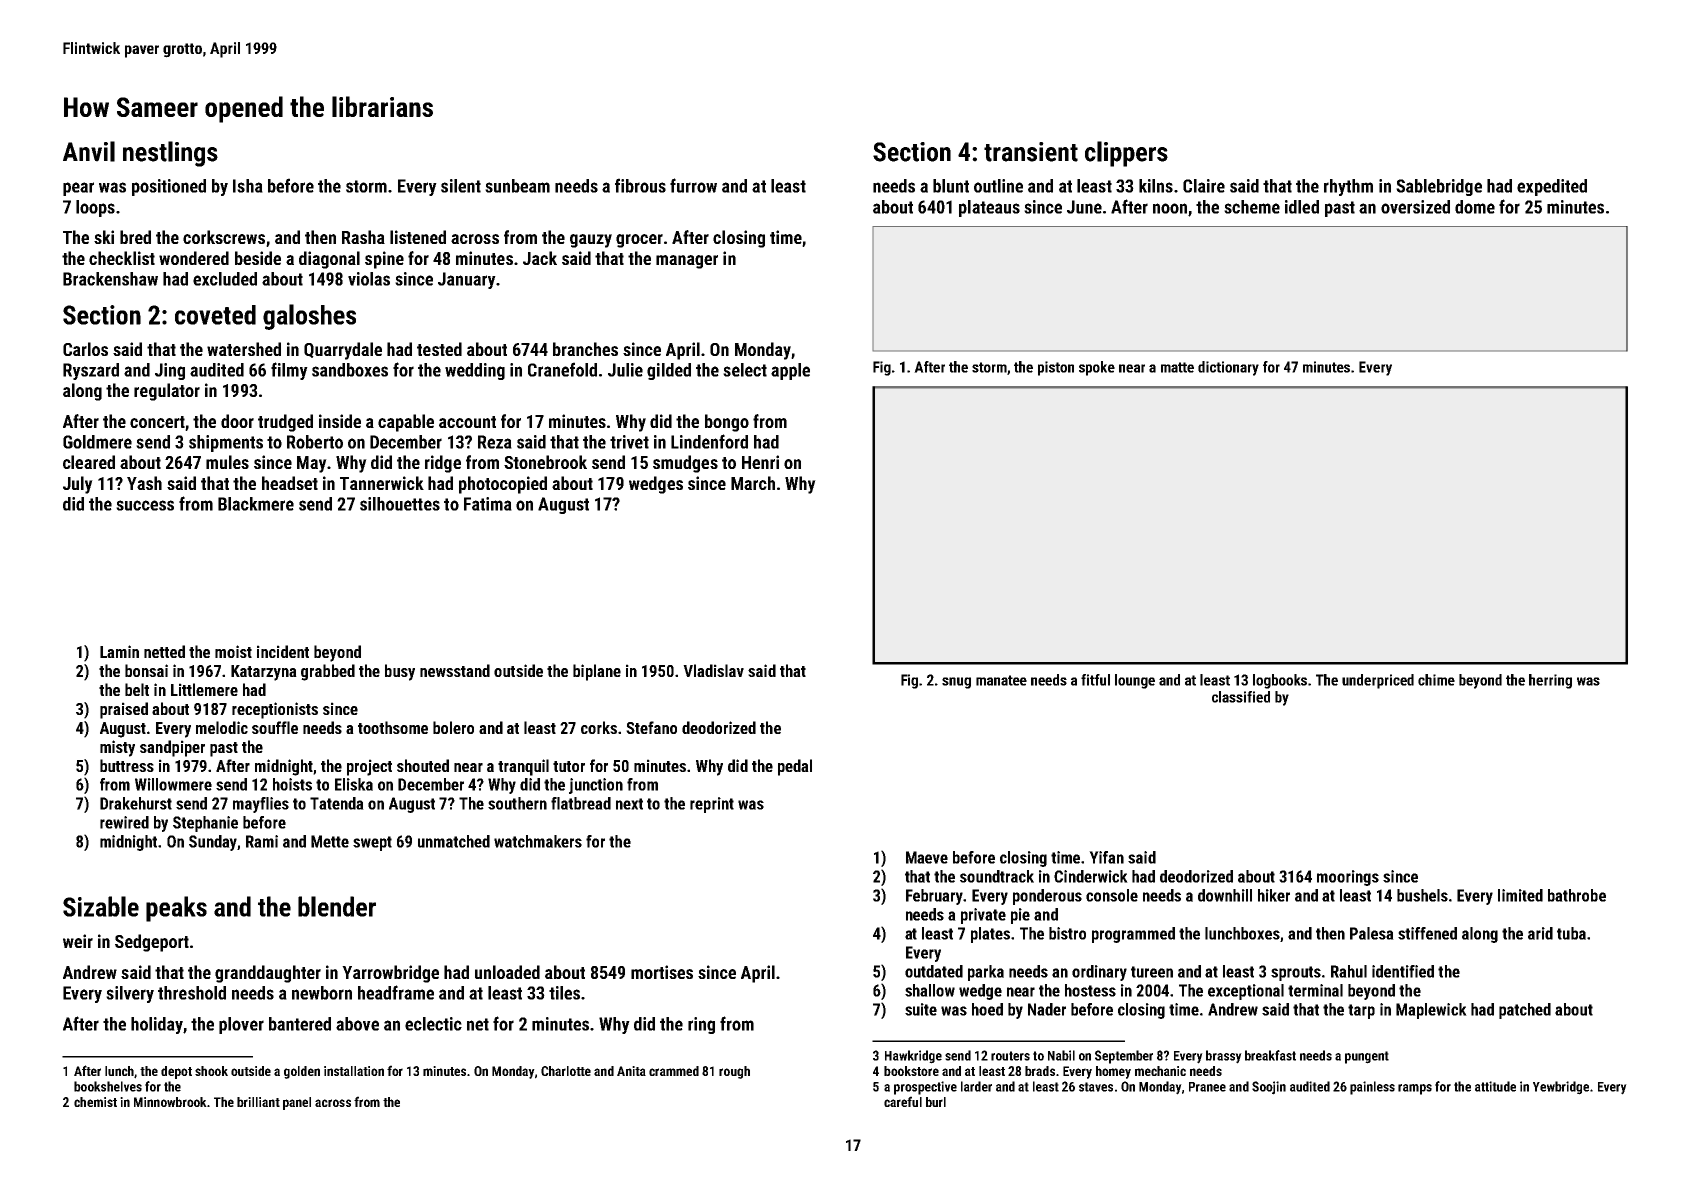 The image size is (1690, 1195). I want to click on blunt, so click(951, 186).
